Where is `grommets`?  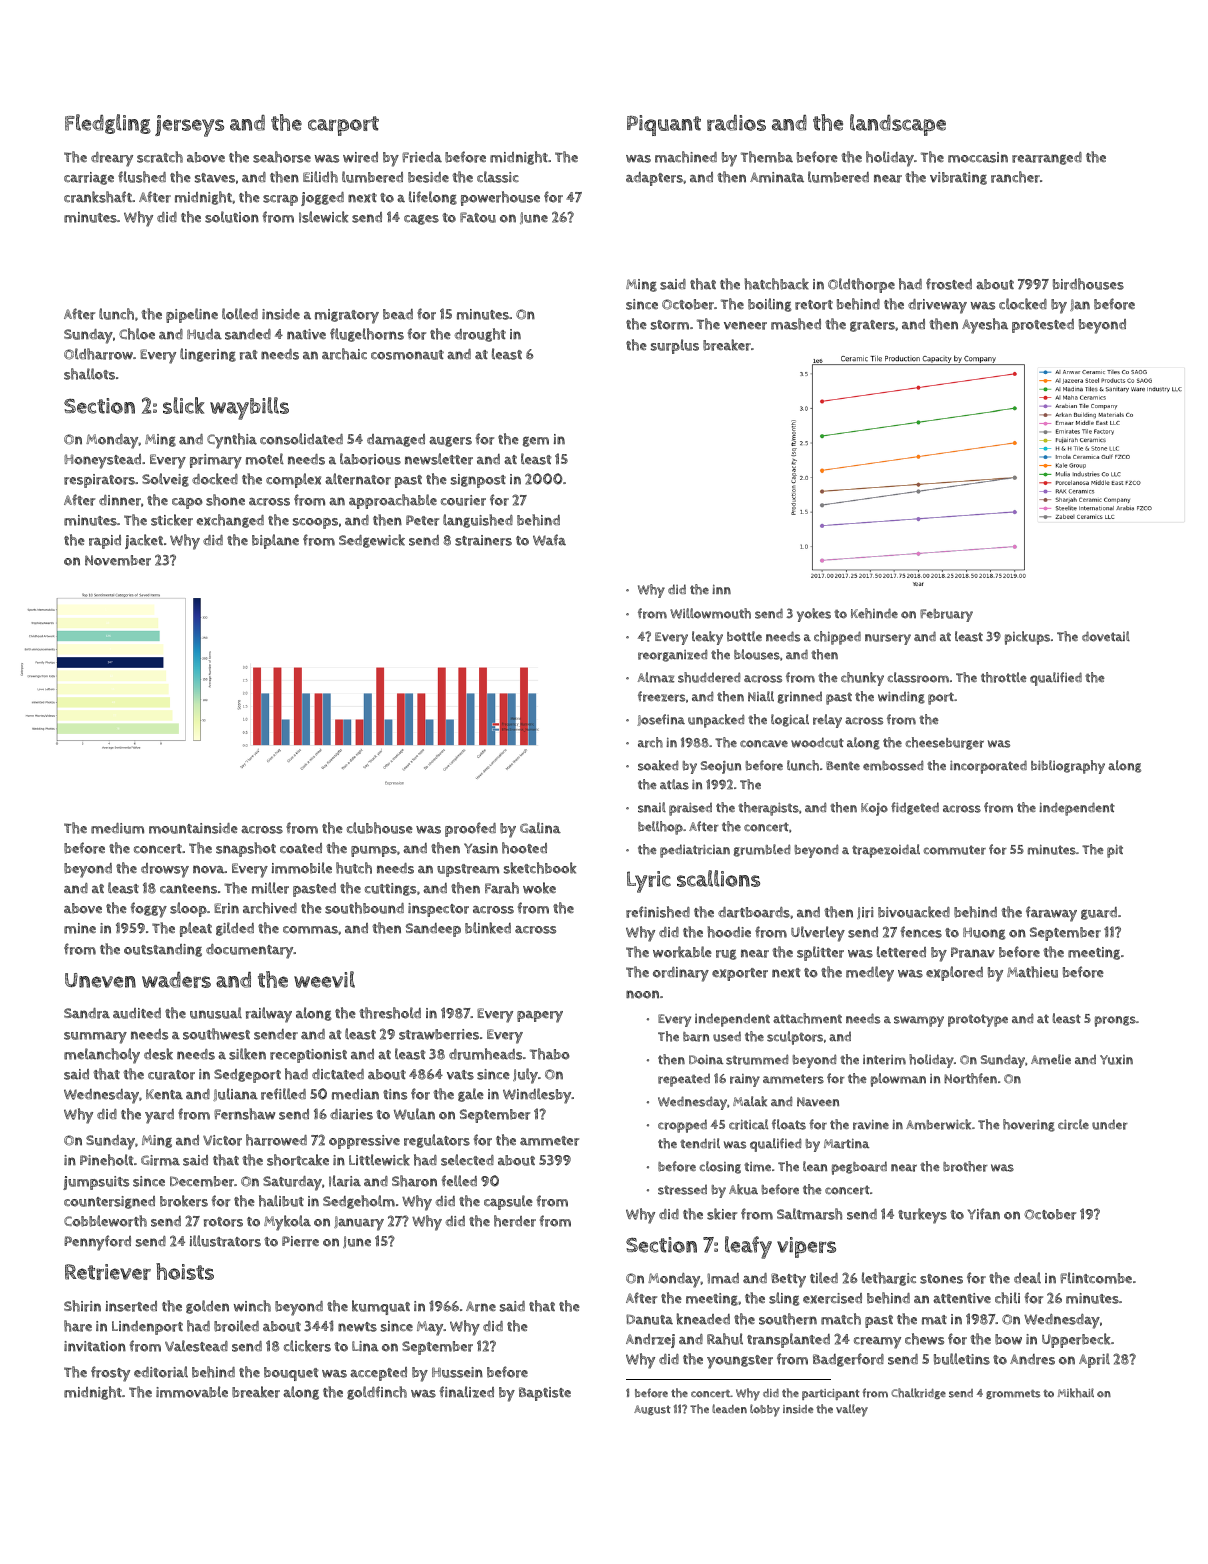
grommets is located at coordinates (1013, 1394).
